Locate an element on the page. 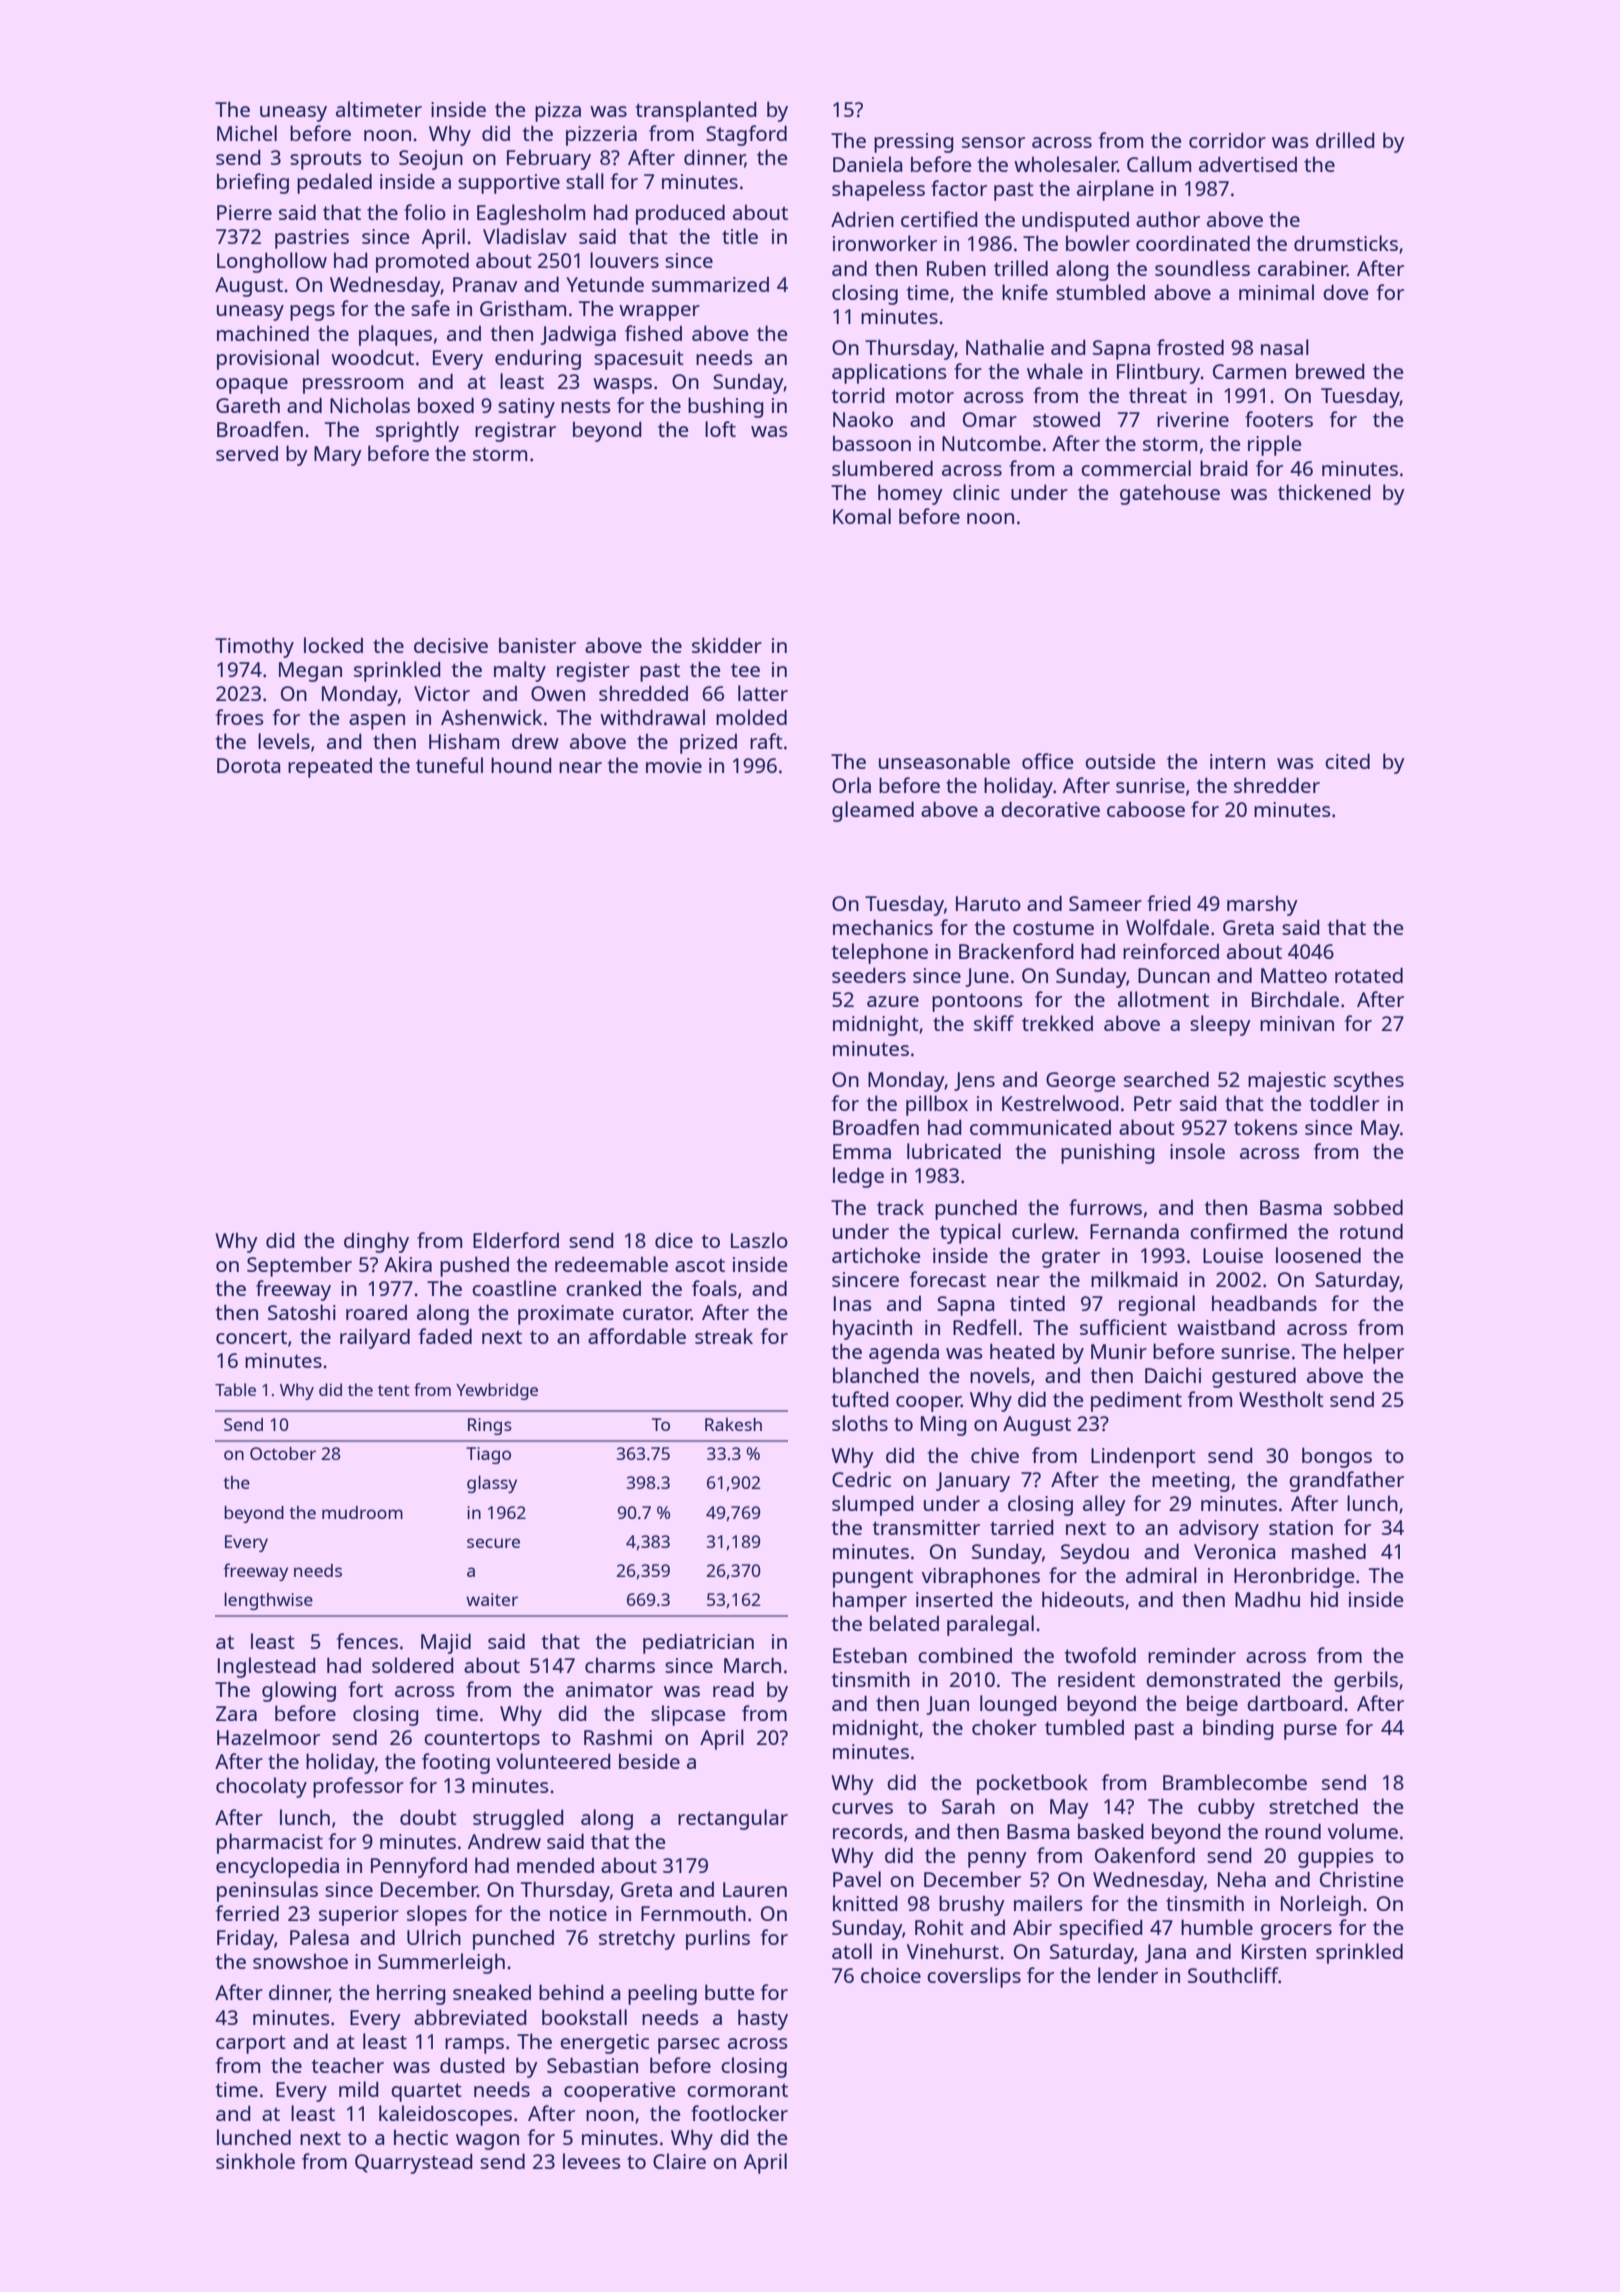 Image resolution: width=1620 pixels, height=2292 pixels. Claire is located at coordinates (679, 2161).
